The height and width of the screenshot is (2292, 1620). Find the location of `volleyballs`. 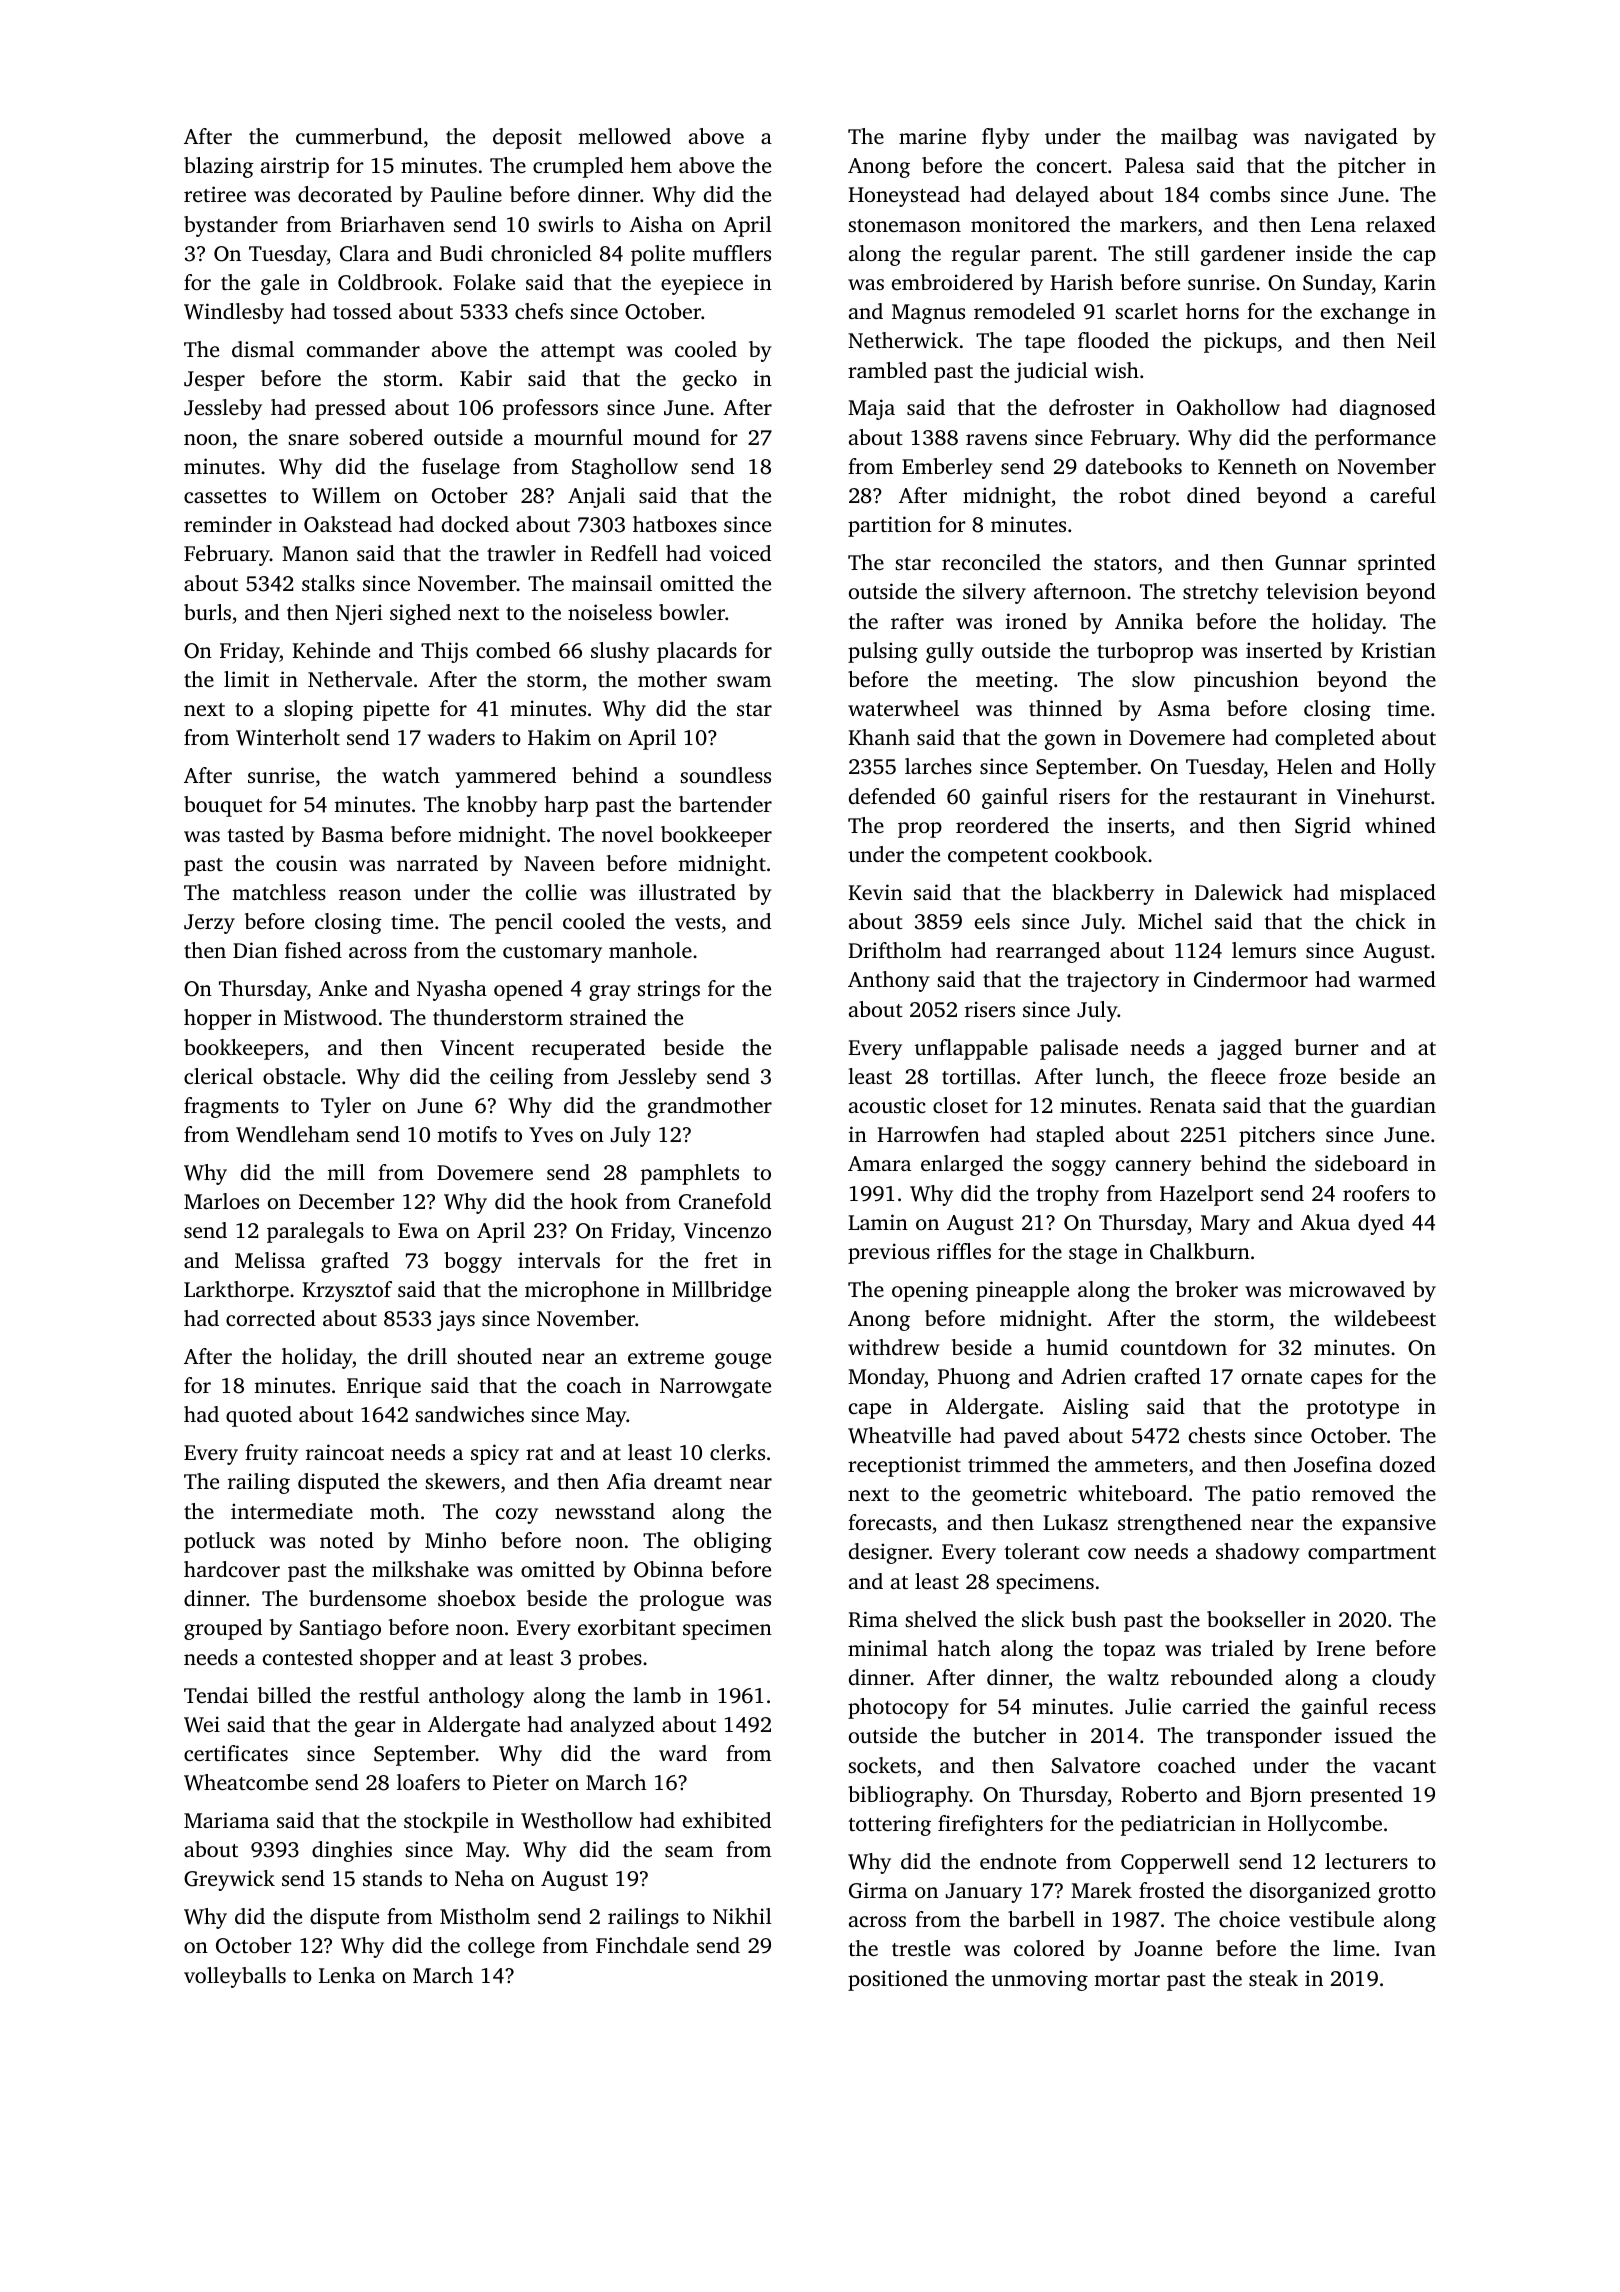

volleyballs is located at coordinates (235, 1977).
